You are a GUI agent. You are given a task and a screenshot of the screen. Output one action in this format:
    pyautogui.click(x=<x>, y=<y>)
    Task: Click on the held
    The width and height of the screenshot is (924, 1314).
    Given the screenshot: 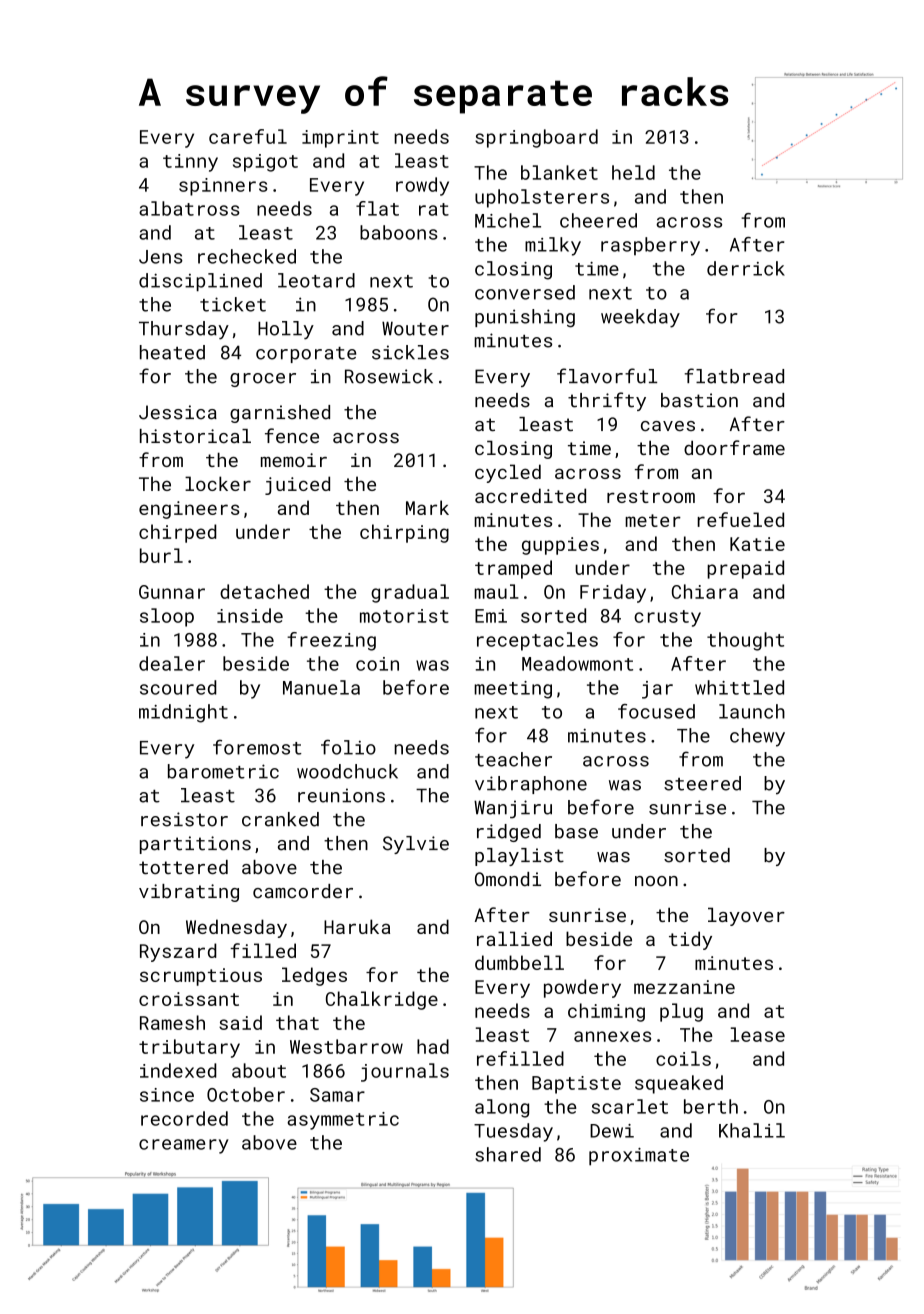 What is the action you would take?
    pyautogui.click(x=633, y=172)
